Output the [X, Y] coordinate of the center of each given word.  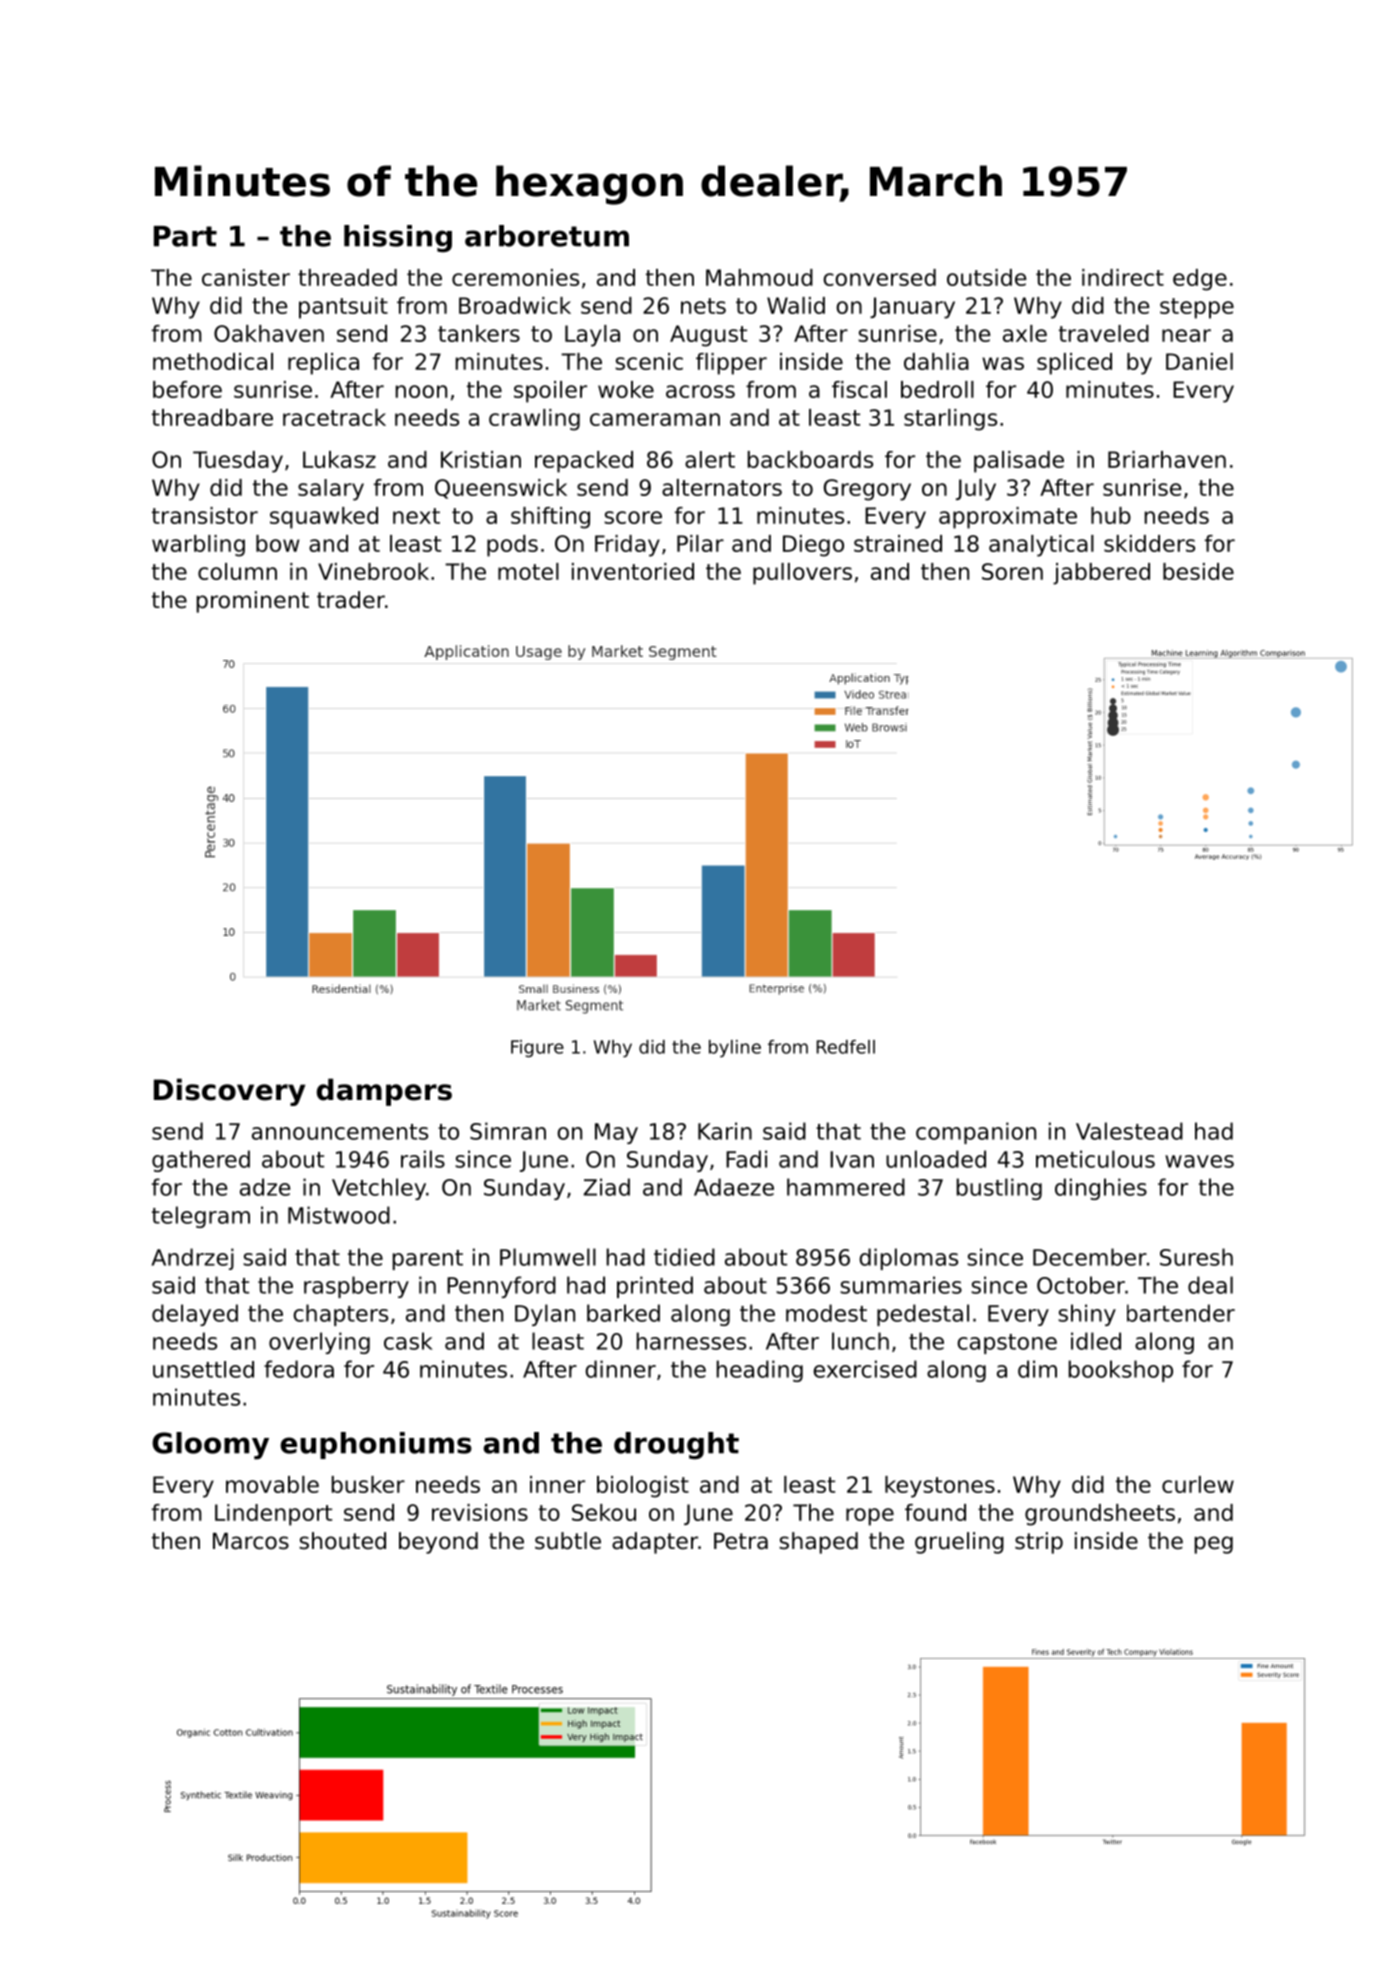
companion [976, 1133]
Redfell [846, 1047]
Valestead [1129, 1131]
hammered [846, 1187]
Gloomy [210, 1446]
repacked [584, 462]
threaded [347, 277]
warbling [198, 546]
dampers [384, 1092]
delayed [195, 1315]
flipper [731, 364]
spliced [1074, 364]
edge [1200, 280]
